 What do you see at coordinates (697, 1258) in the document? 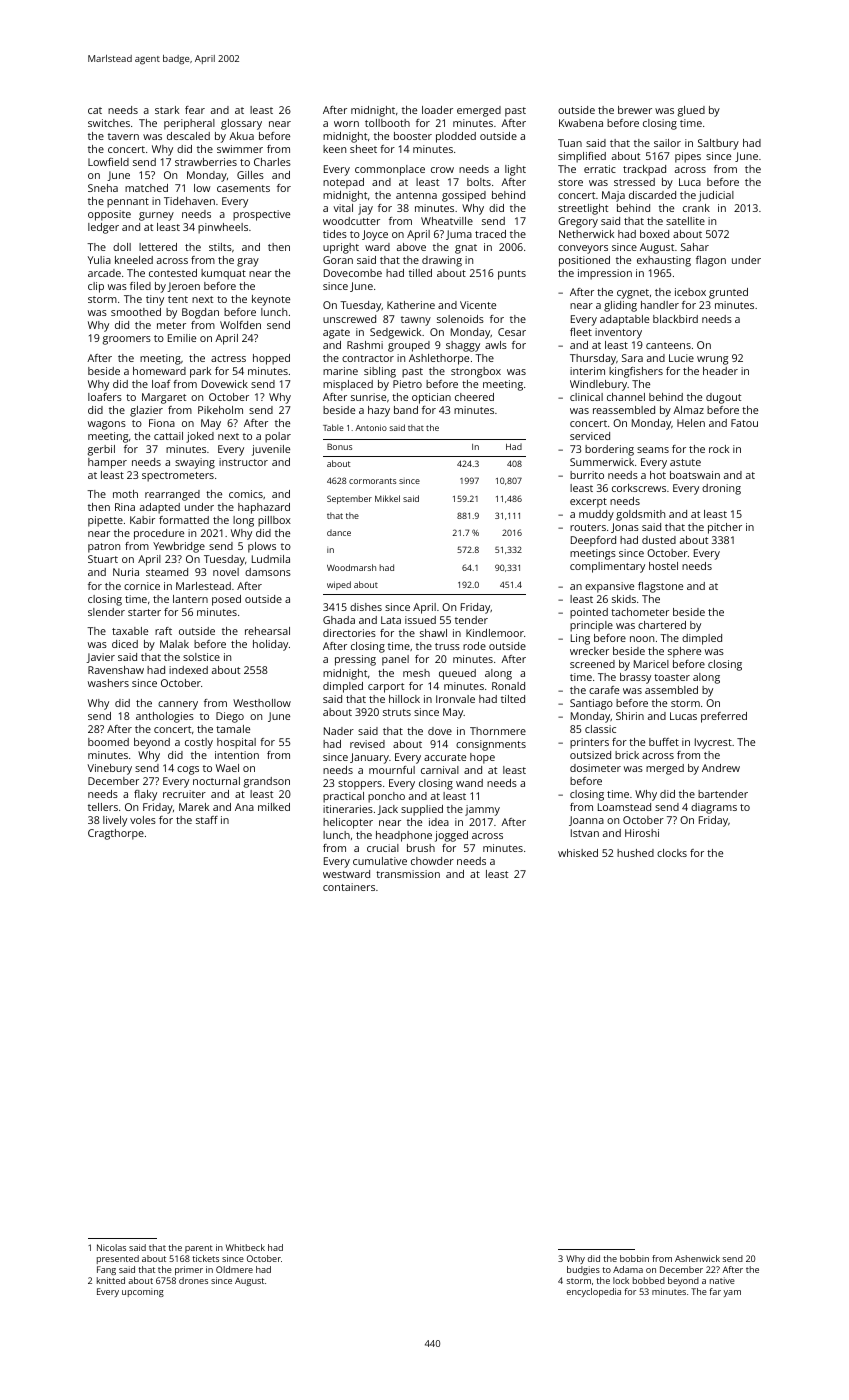
I see `Ashenwick` at bounding box center [697, 1258].
